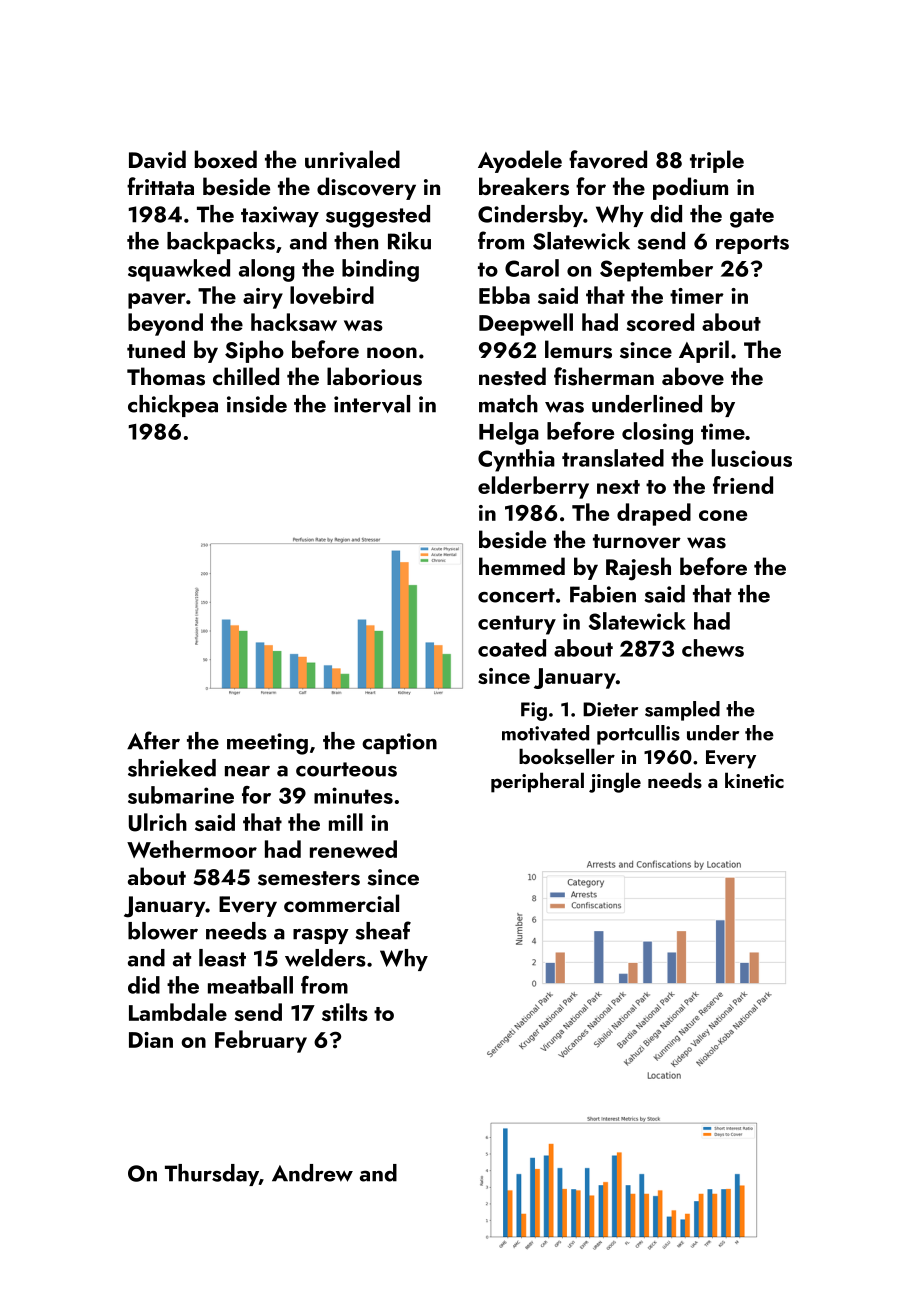 The width and height of the screenshot is (924, 1314). What do you see at coordinates (353, 849) in the screenshot?
I see `renewed` at bounding box center [353, 849].
